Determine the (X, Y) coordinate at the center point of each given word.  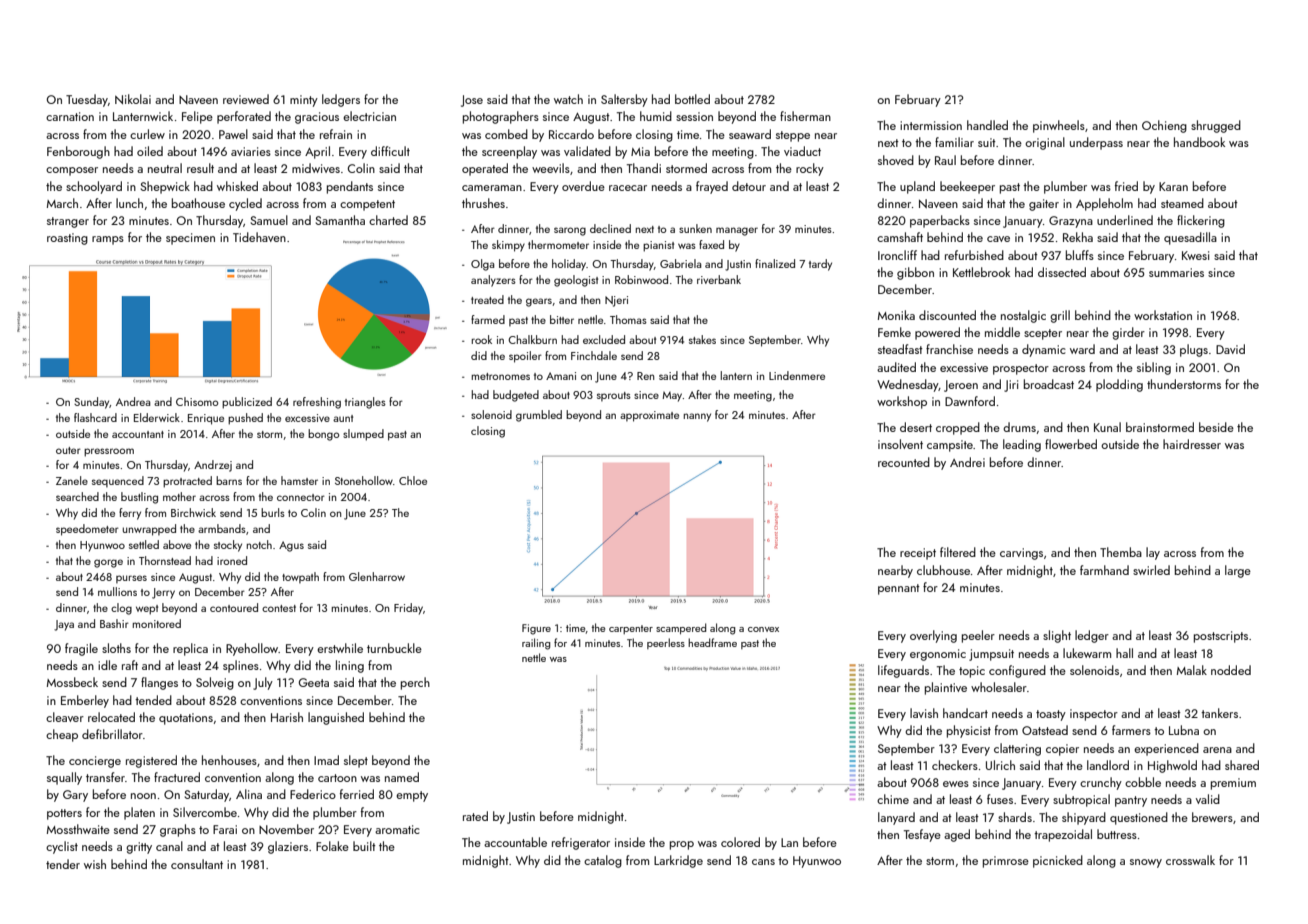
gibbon (915, 273)
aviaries (251, 151)
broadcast (1049, 384)
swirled (1151, 570)
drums (1019, 427)
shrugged (1216, 126)
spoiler (525, 357)
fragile (81, 649)
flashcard (95, 417)
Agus (291, 546)
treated (487, 299)
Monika (896, 315)
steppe (793, 136)
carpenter (631, 629)
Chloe (413, 480)
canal (169, 846)
